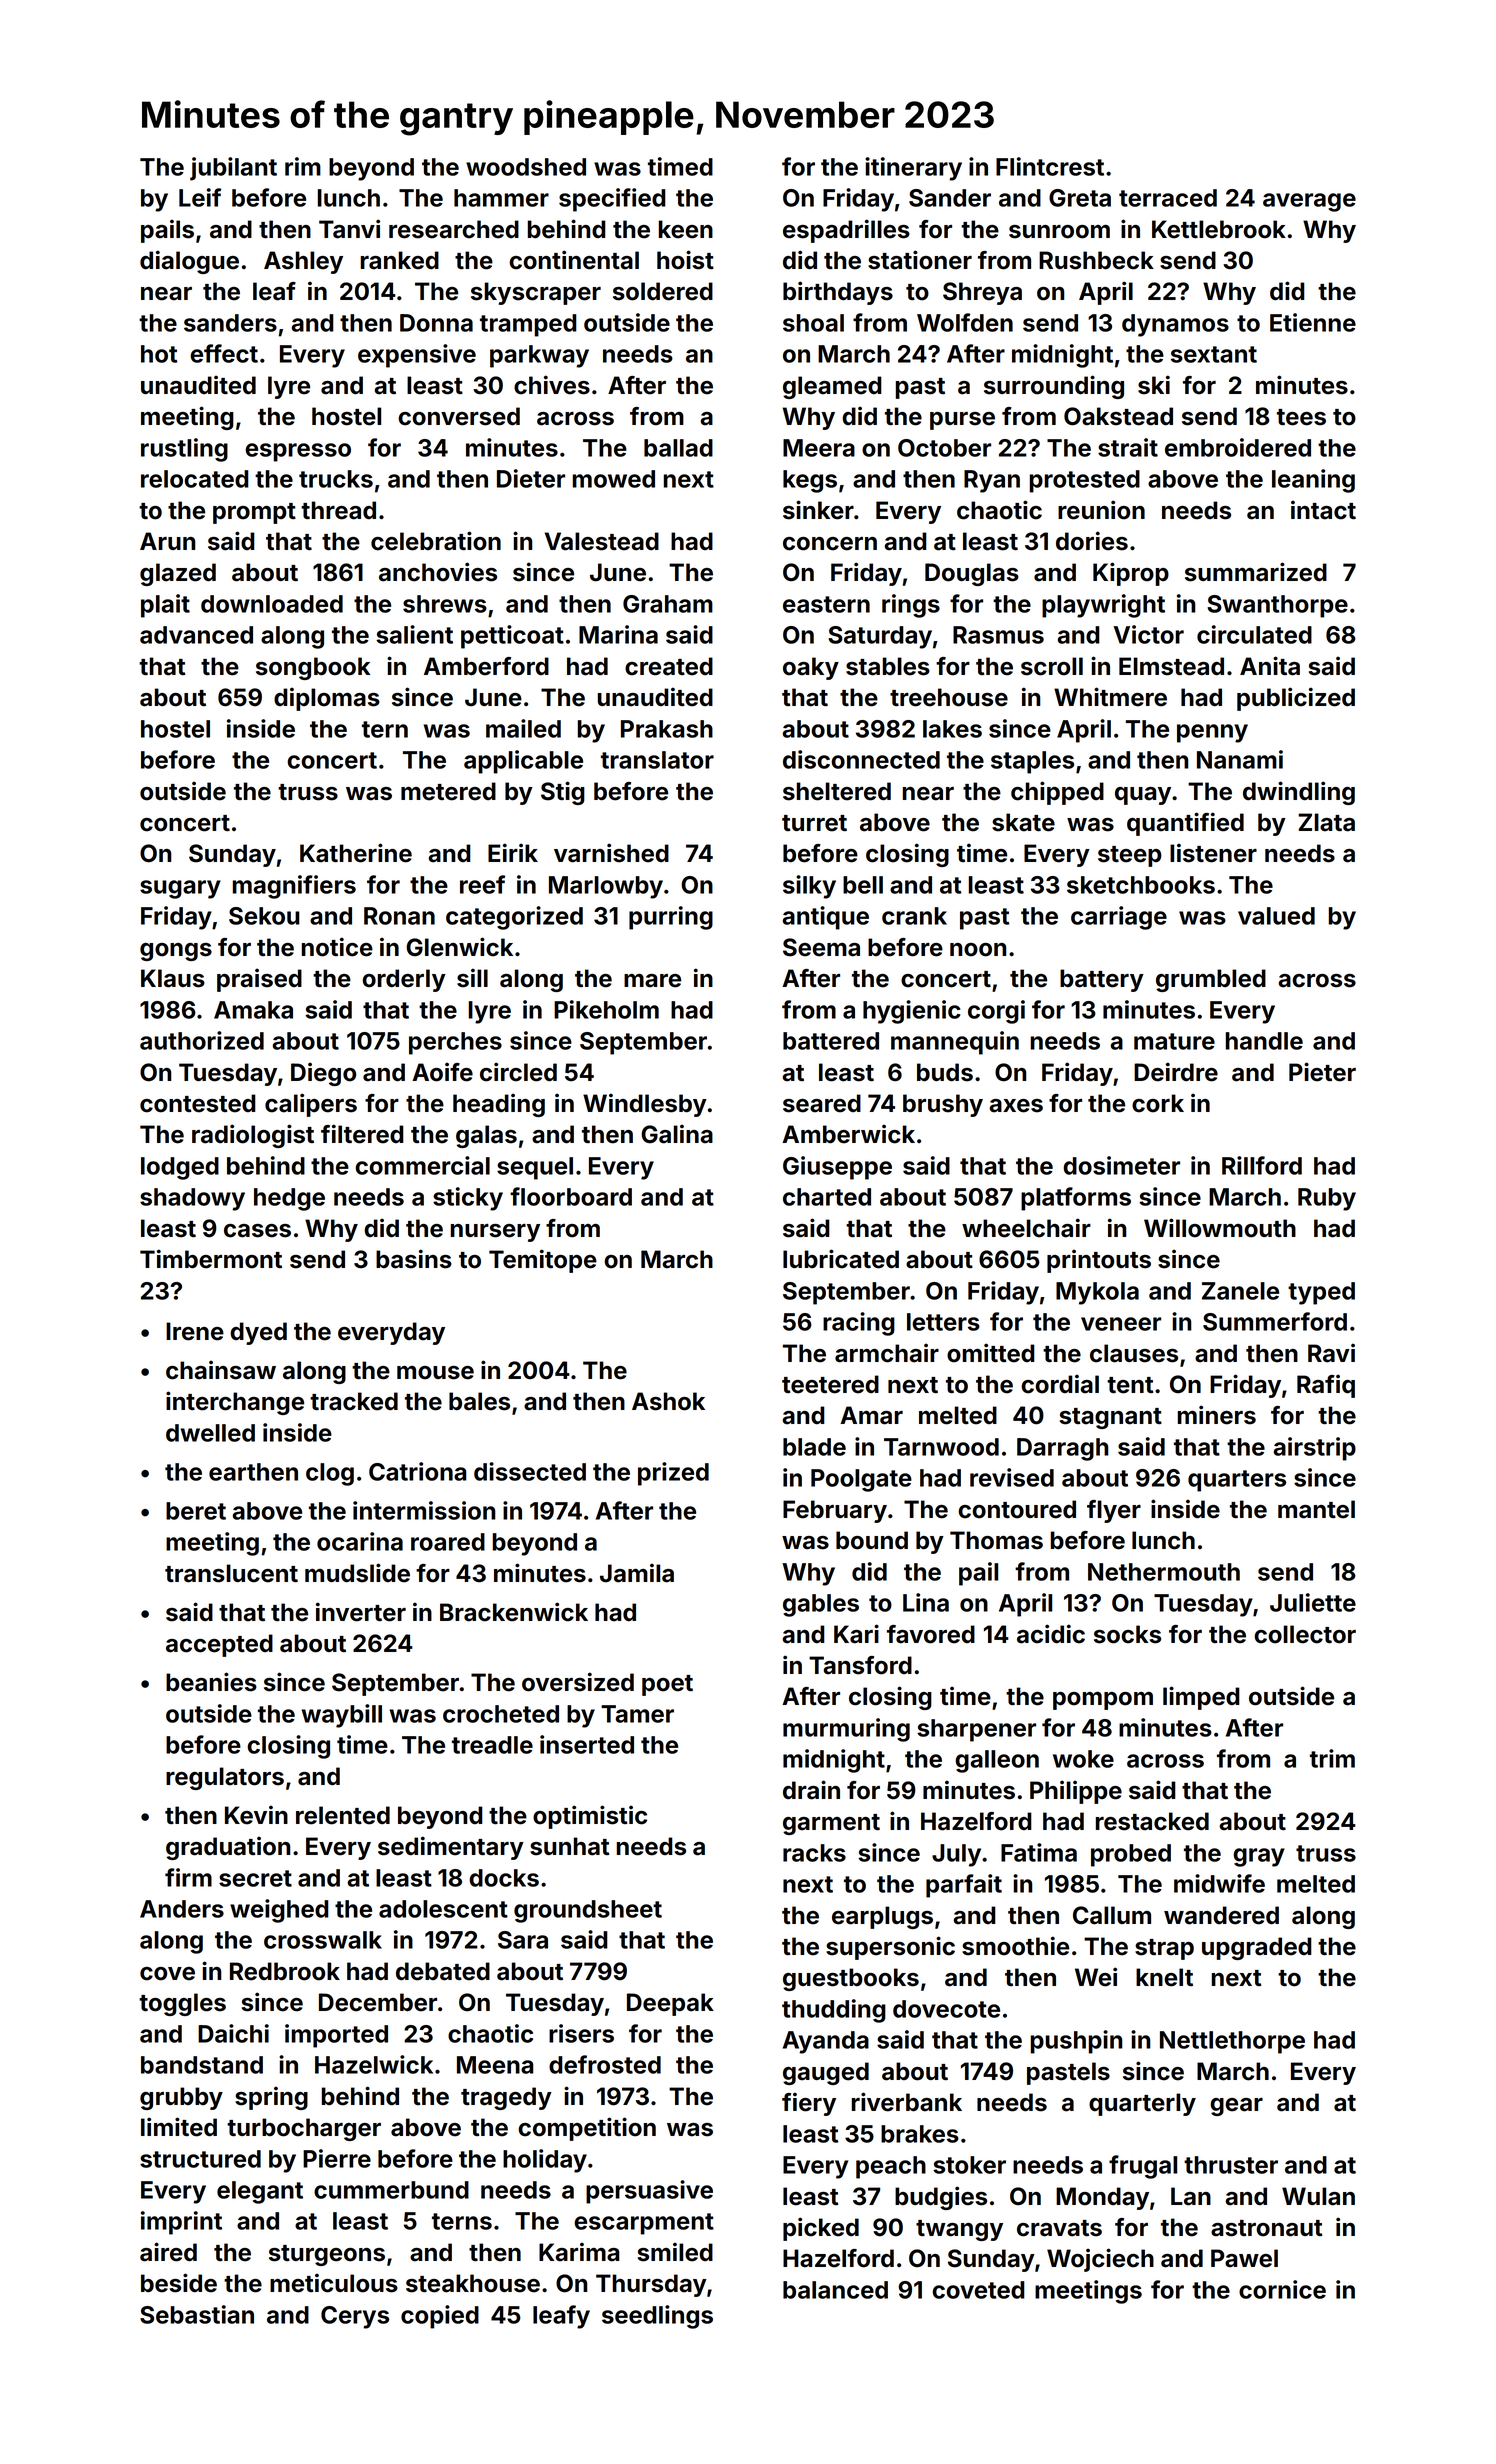 This image has width=1496, height=2464. I want to click on typed, so click(1321, 1293).
